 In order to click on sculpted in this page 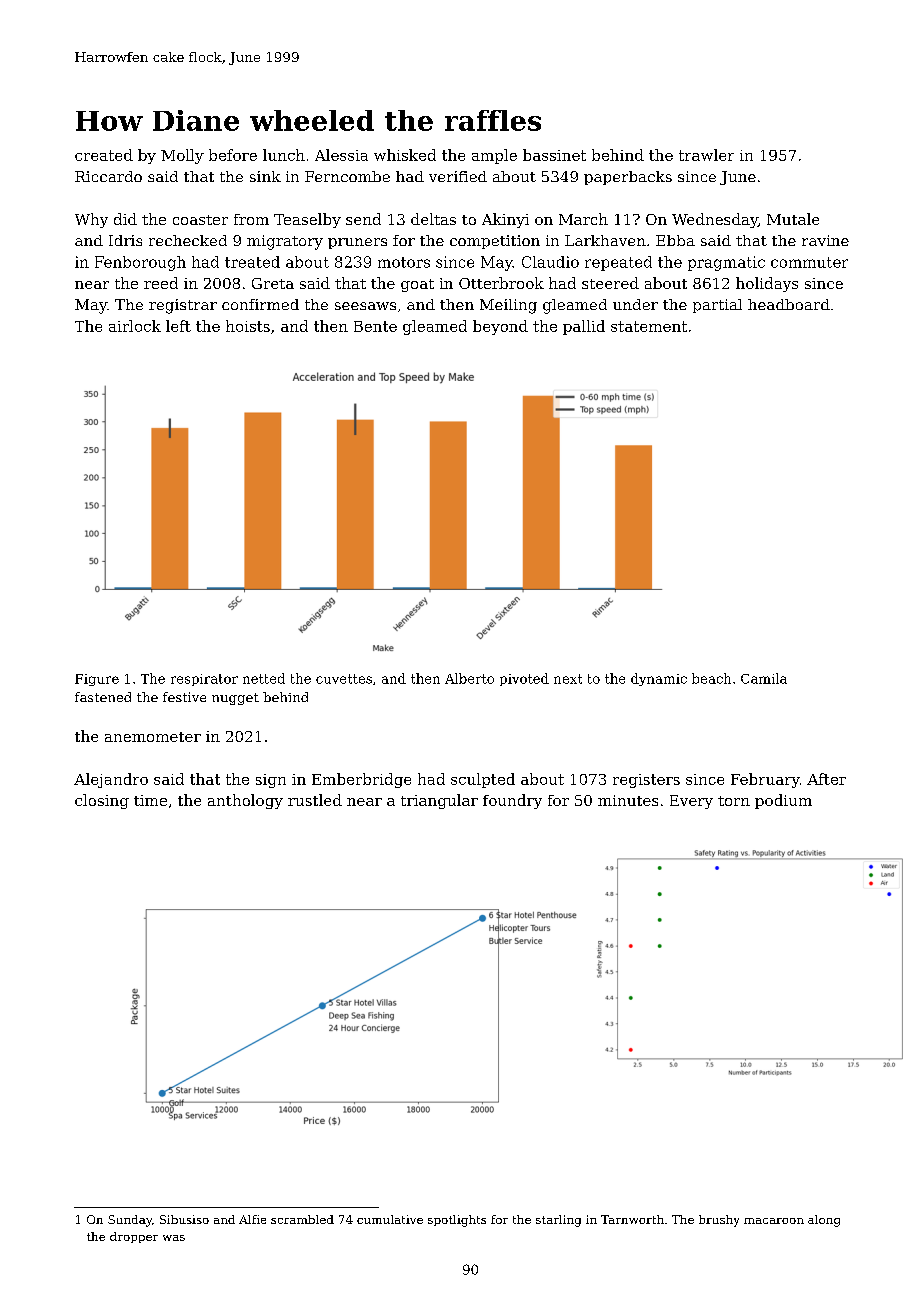, I will do `click(483, 780)`.
